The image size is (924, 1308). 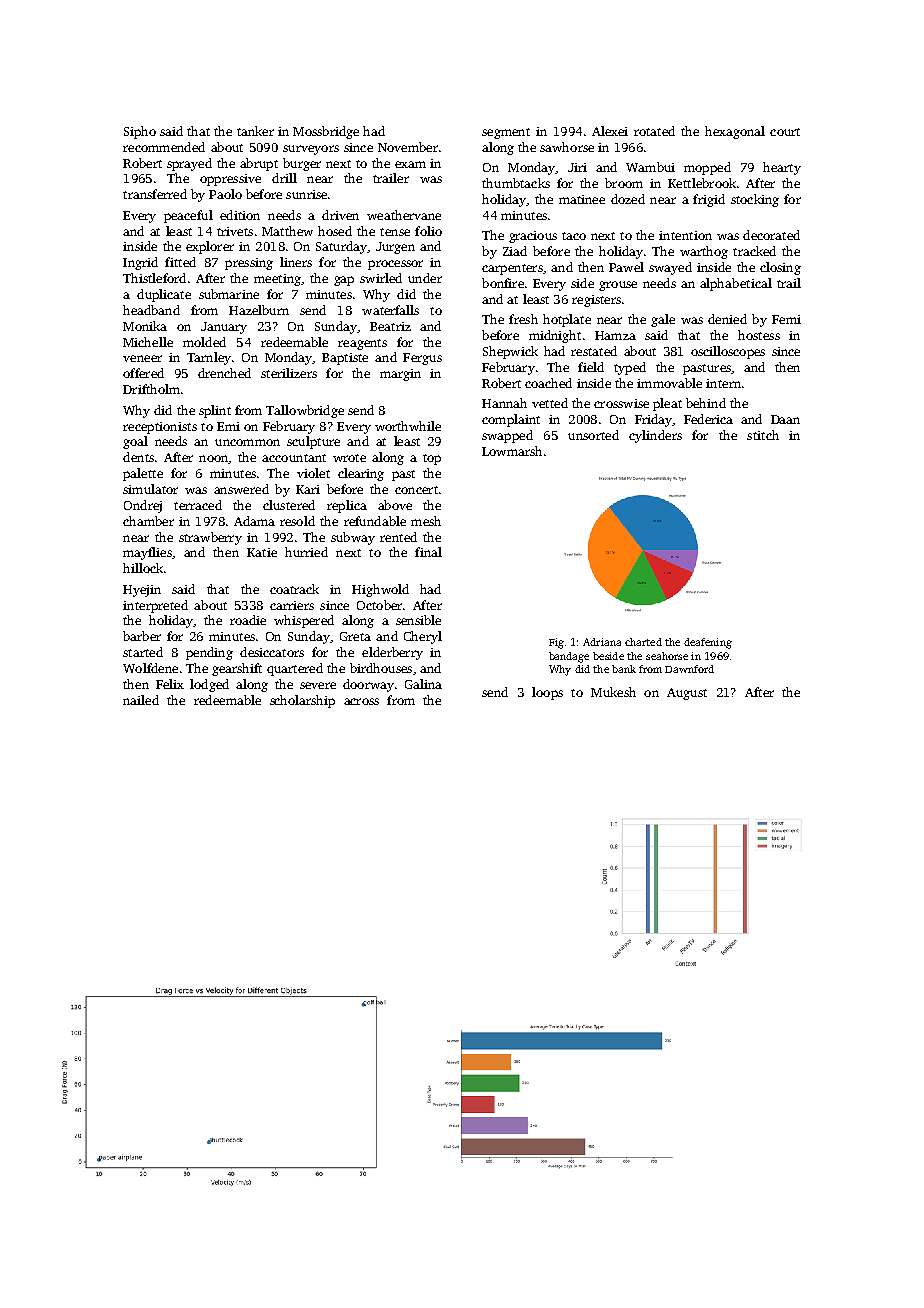 I want to click on tanker, so click(x=255, y=131).
